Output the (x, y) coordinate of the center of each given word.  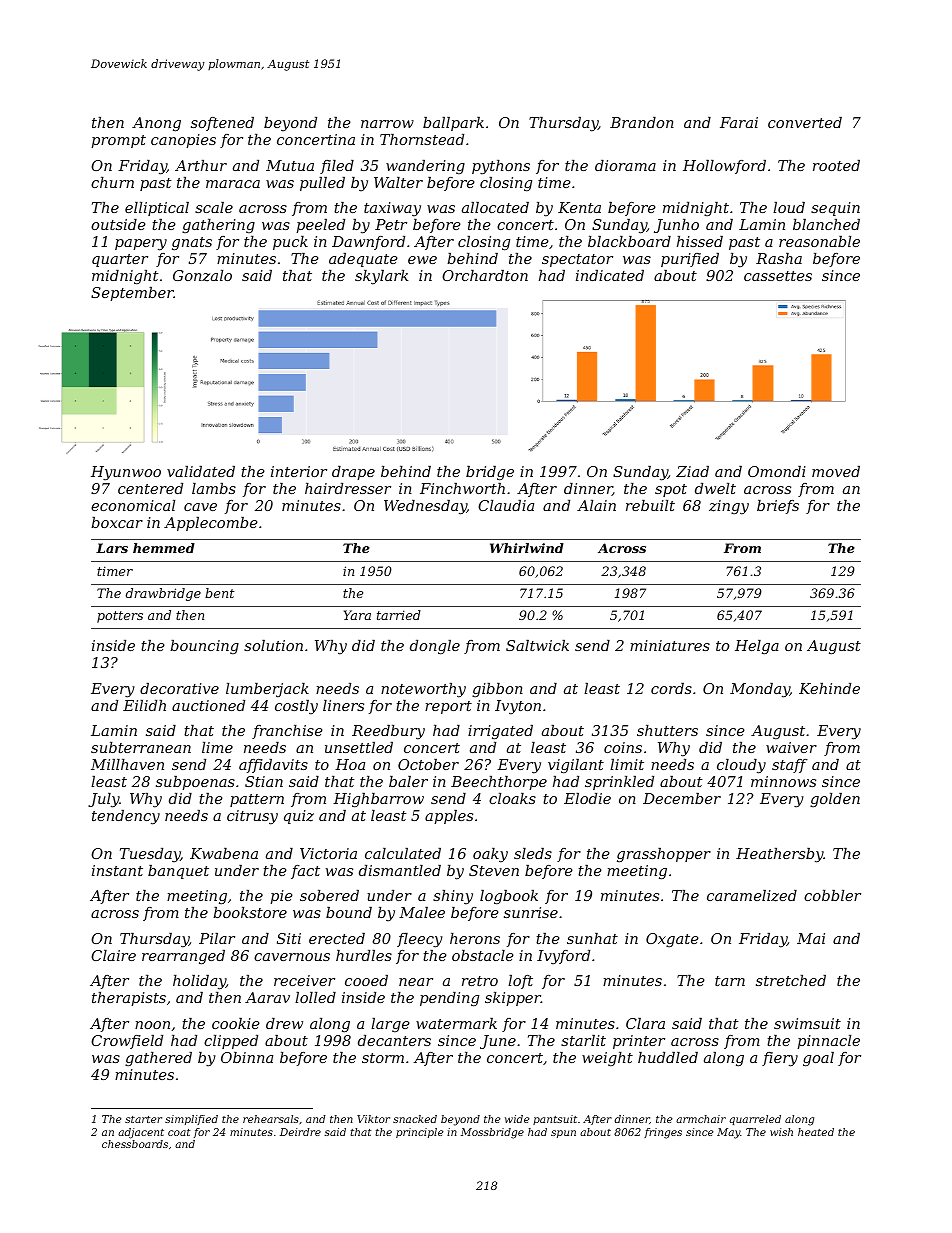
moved (836, 471)
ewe (422, 260)
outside (118, 224)
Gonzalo (202, 276)
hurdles (364, 955)
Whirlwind (527, 548)
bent (220, 593)
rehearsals (271, 1119)
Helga (757, 647)
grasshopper (664, 855)
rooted (836, 165)
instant (117, 870)
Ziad (692, 471)
